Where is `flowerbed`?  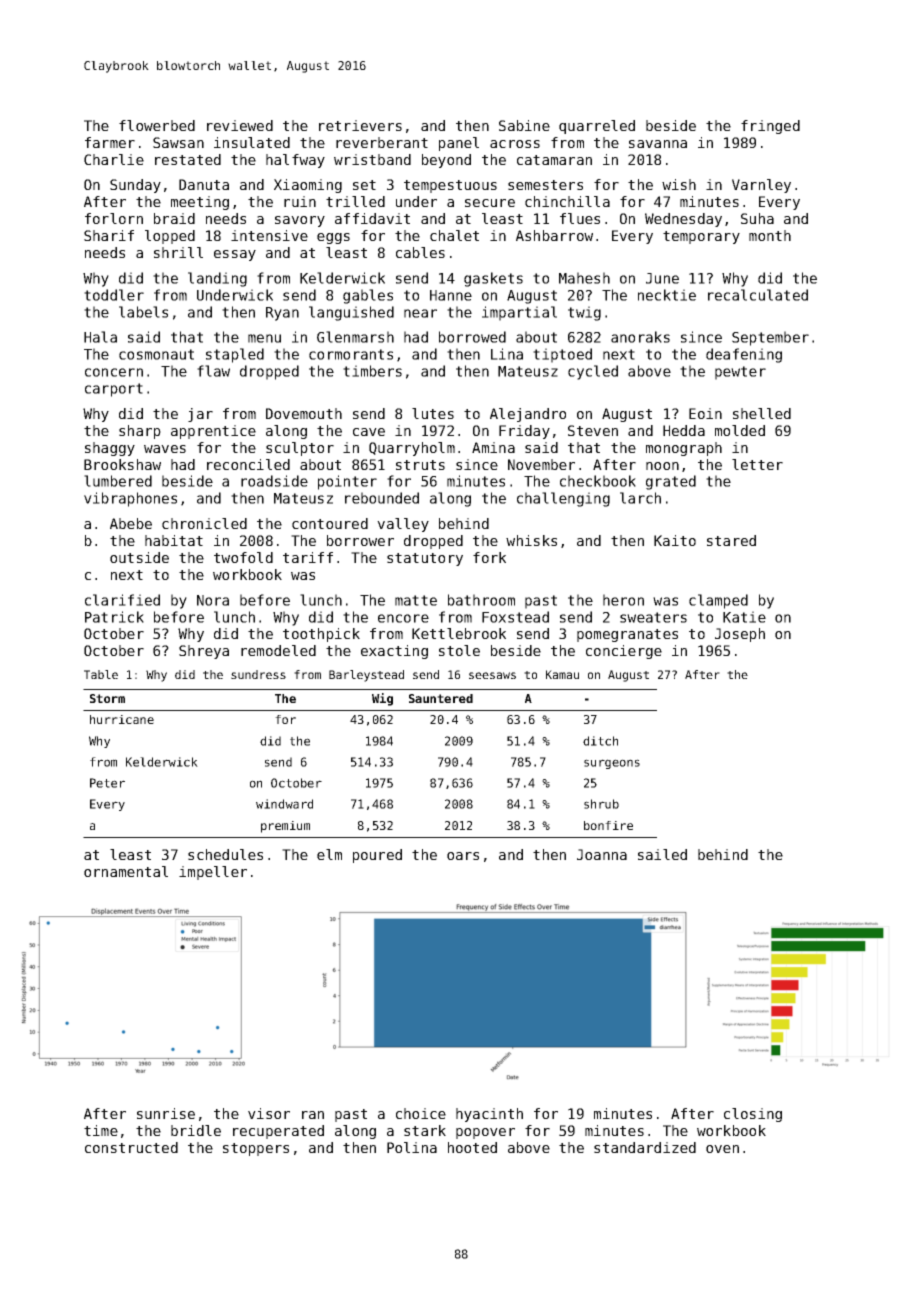 flowerbed is located at coordinates (157, 125).
